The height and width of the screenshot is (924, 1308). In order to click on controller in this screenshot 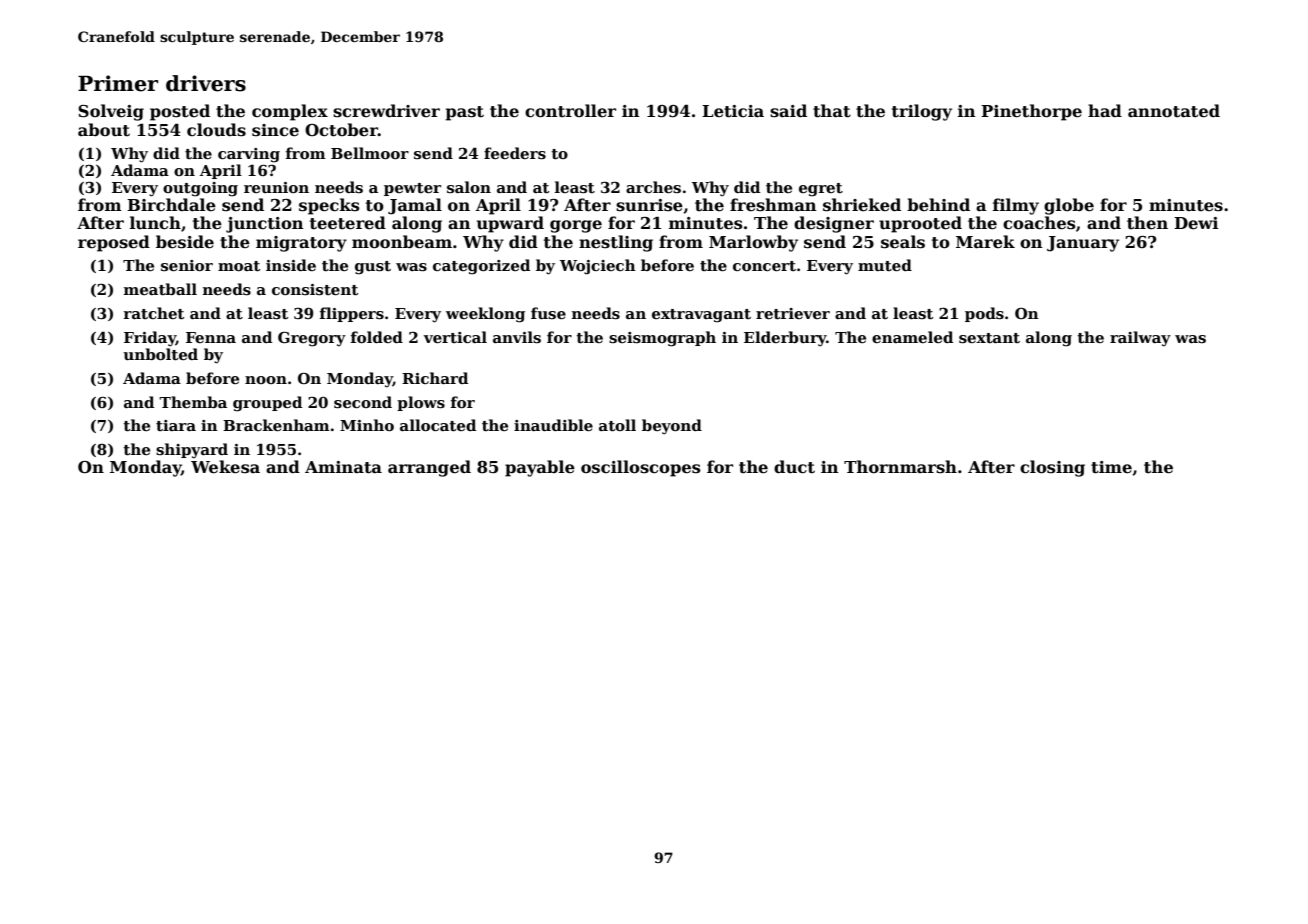, I will do `click(570, 111)`.
